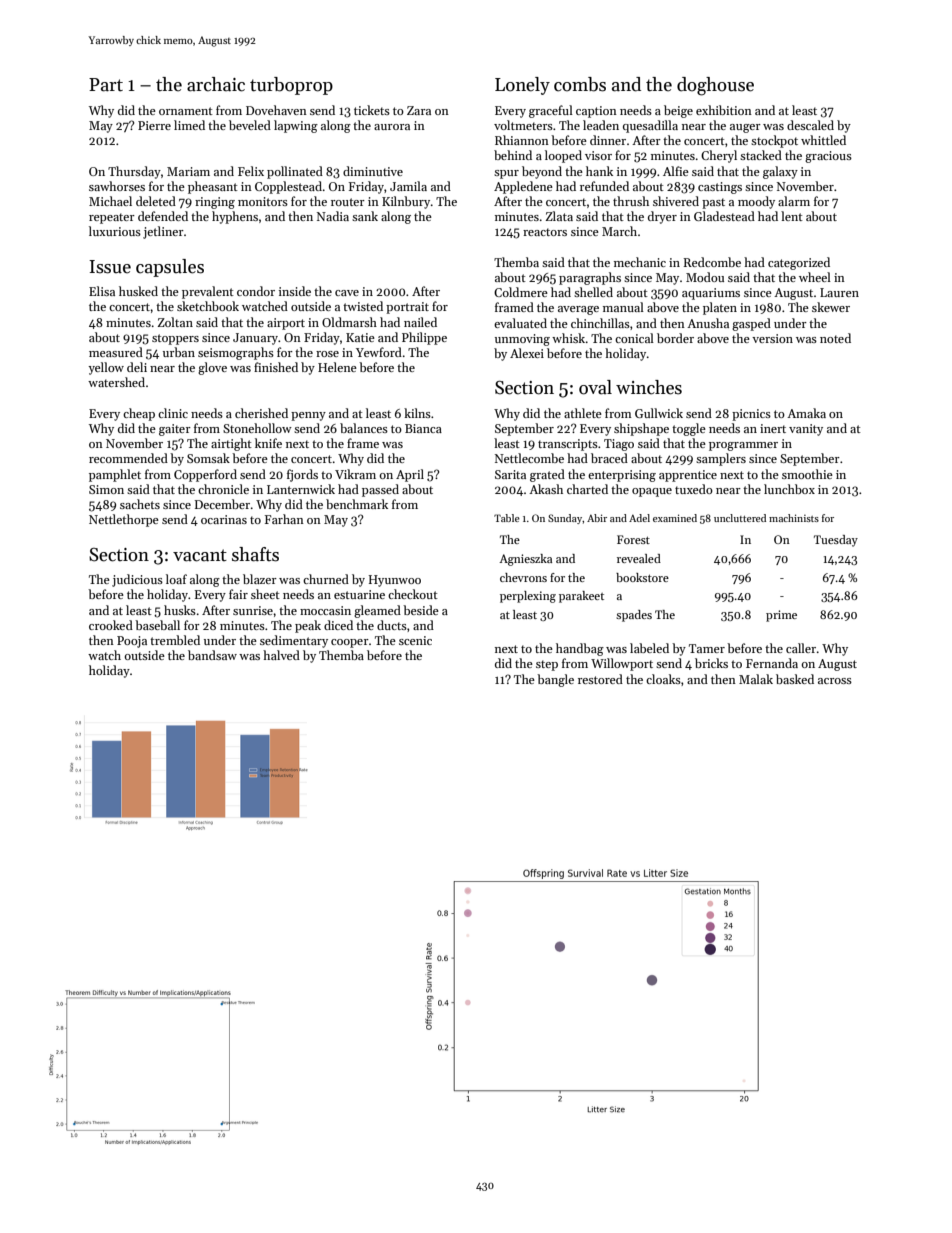 The height and width of the page is (1233, 952). I want to click on basked, so click(795, 679).
